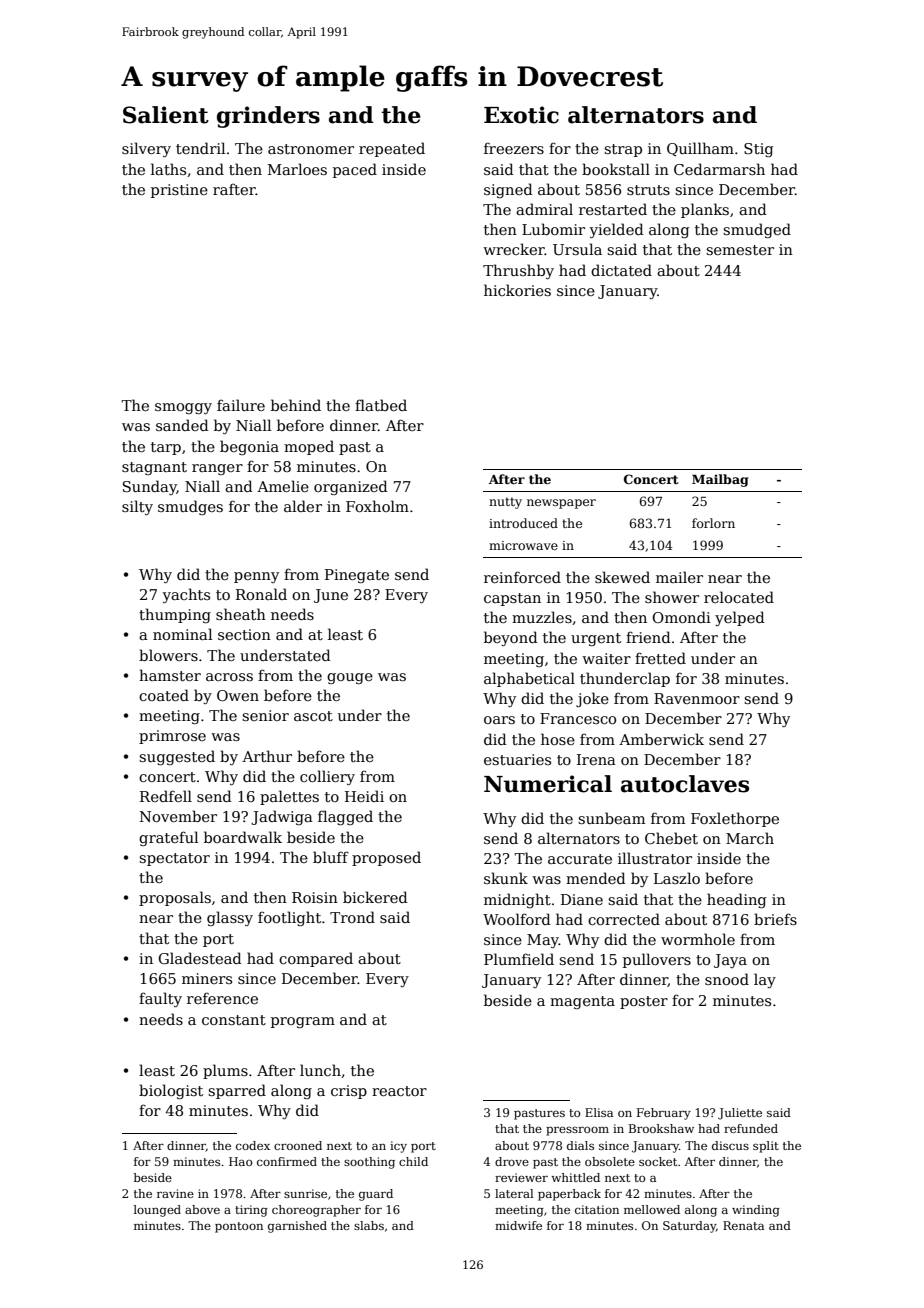 Image resolution: width=924 pixels, height=1308 pixels. Describe the element at coordinates (160, 999) in the screenshot. I see `faulty` at that location.
